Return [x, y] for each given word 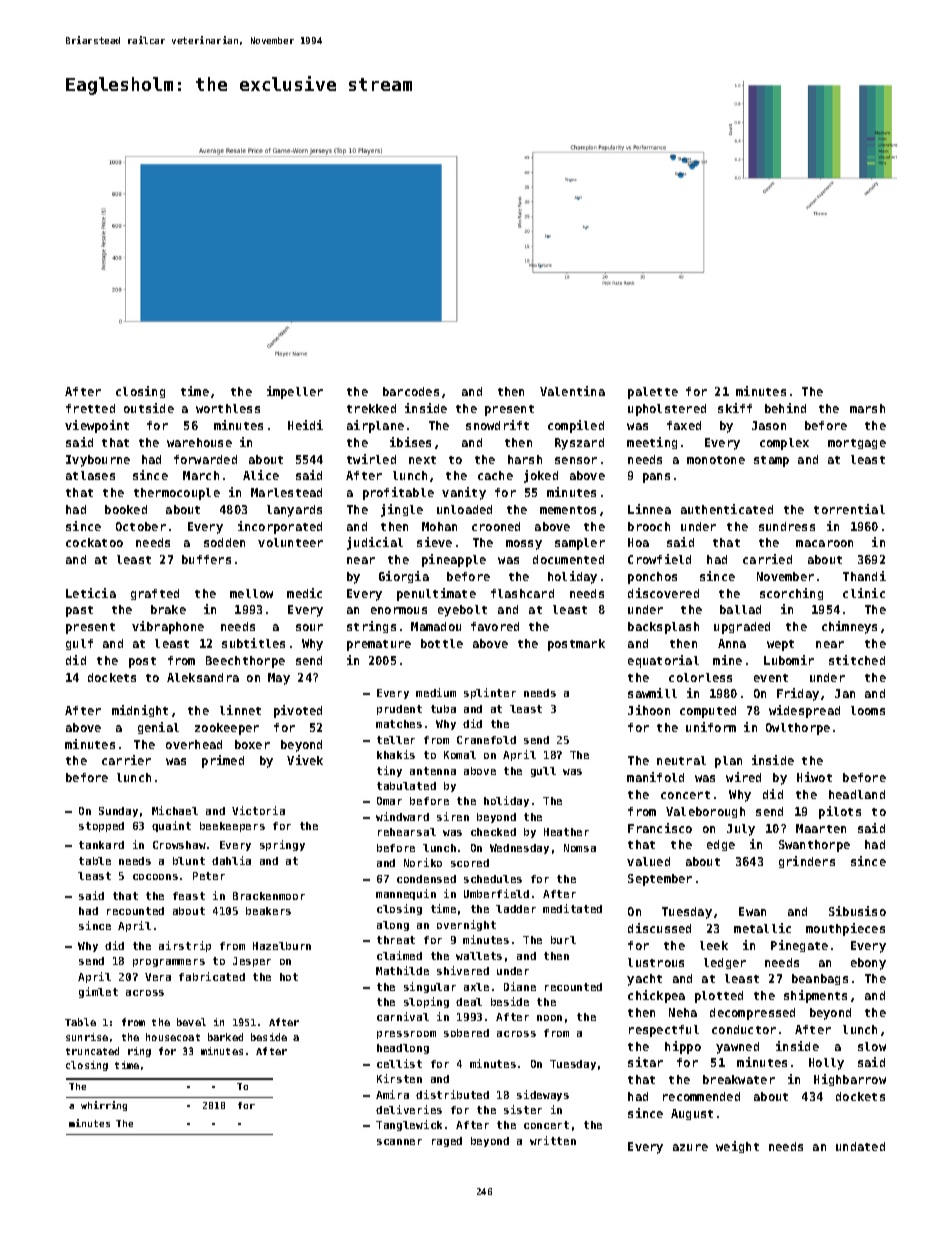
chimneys [849, 627]
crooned [496, 526]
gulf [79, 644]
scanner [399, 1142]
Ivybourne [98, 461]
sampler [580, 544]
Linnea [649, 509]
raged [447, 1142]
